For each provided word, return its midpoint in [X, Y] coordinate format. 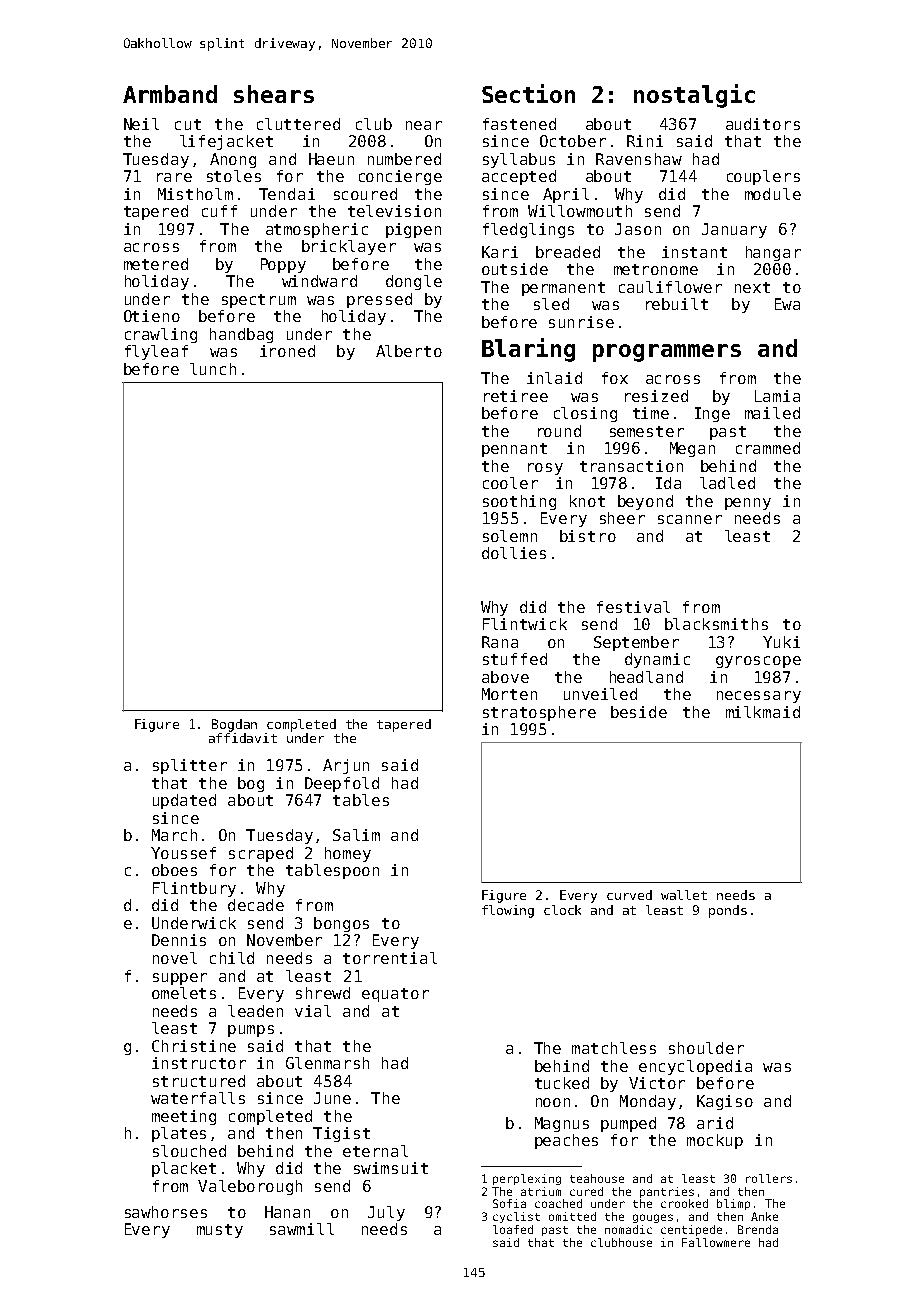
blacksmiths [716, 624]
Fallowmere [716, 1242]
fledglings [528, 230]
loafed [513, 1229]
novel [175, 958]
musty [220, 1231]
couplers [763, 177]
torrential [390, 958]
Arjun [346, 766]
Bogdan [234, 725]
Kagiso [725, 1102]
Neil [141, 124]
